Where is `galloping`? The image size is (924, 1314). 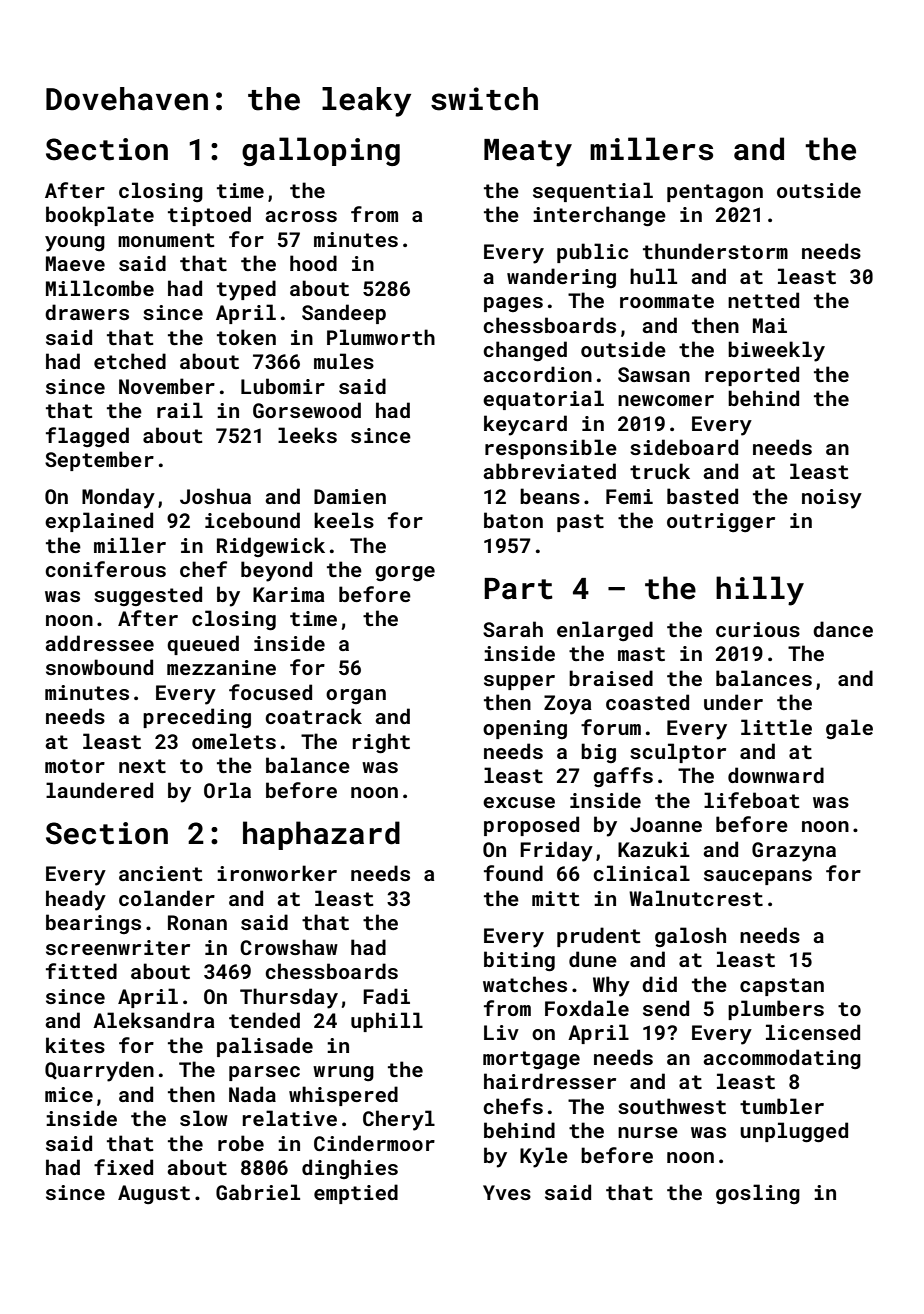 galloping is located at coordinates (321, 151).
